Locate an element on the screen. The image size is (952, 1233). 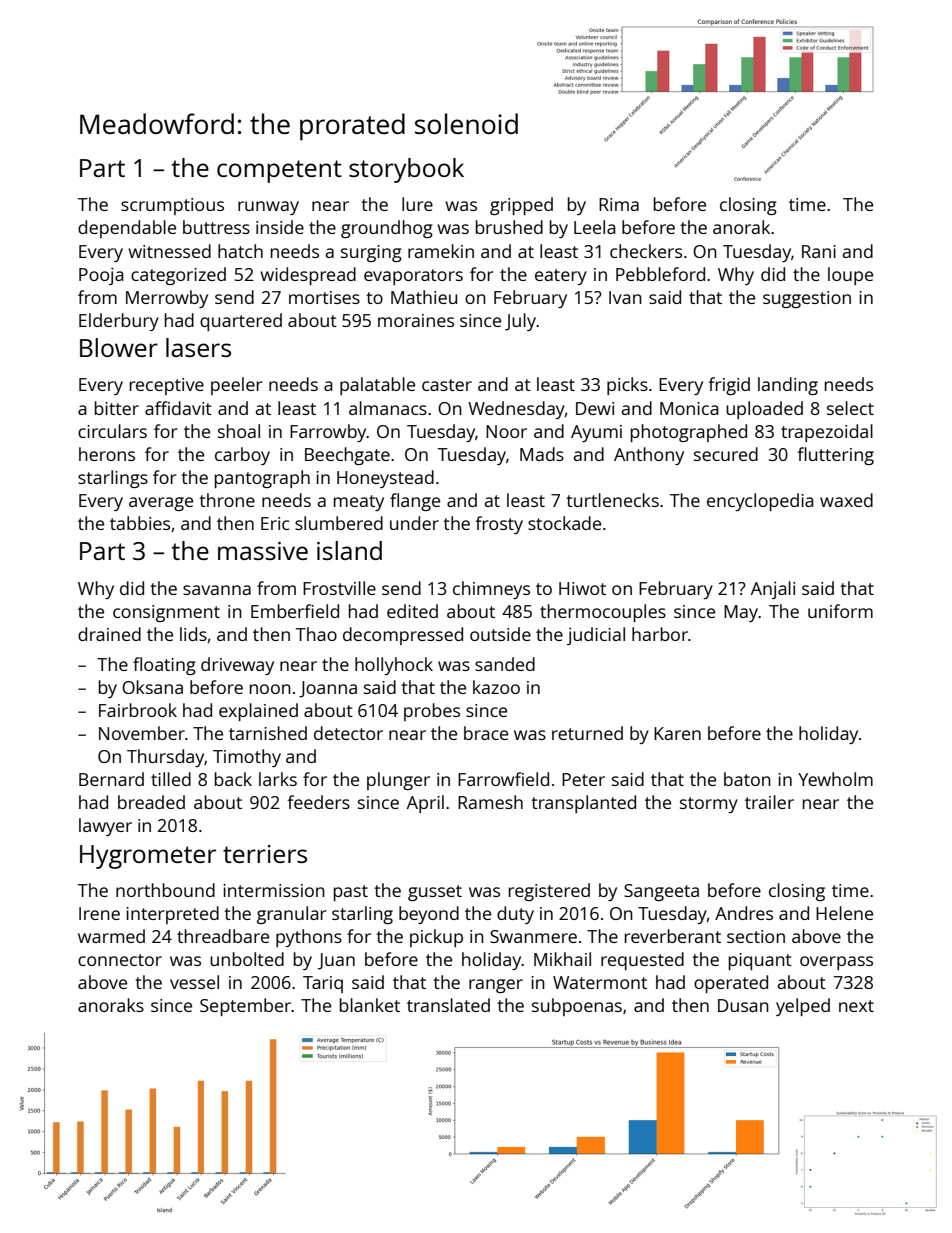
Irene is located at coordinates (99, 913).
